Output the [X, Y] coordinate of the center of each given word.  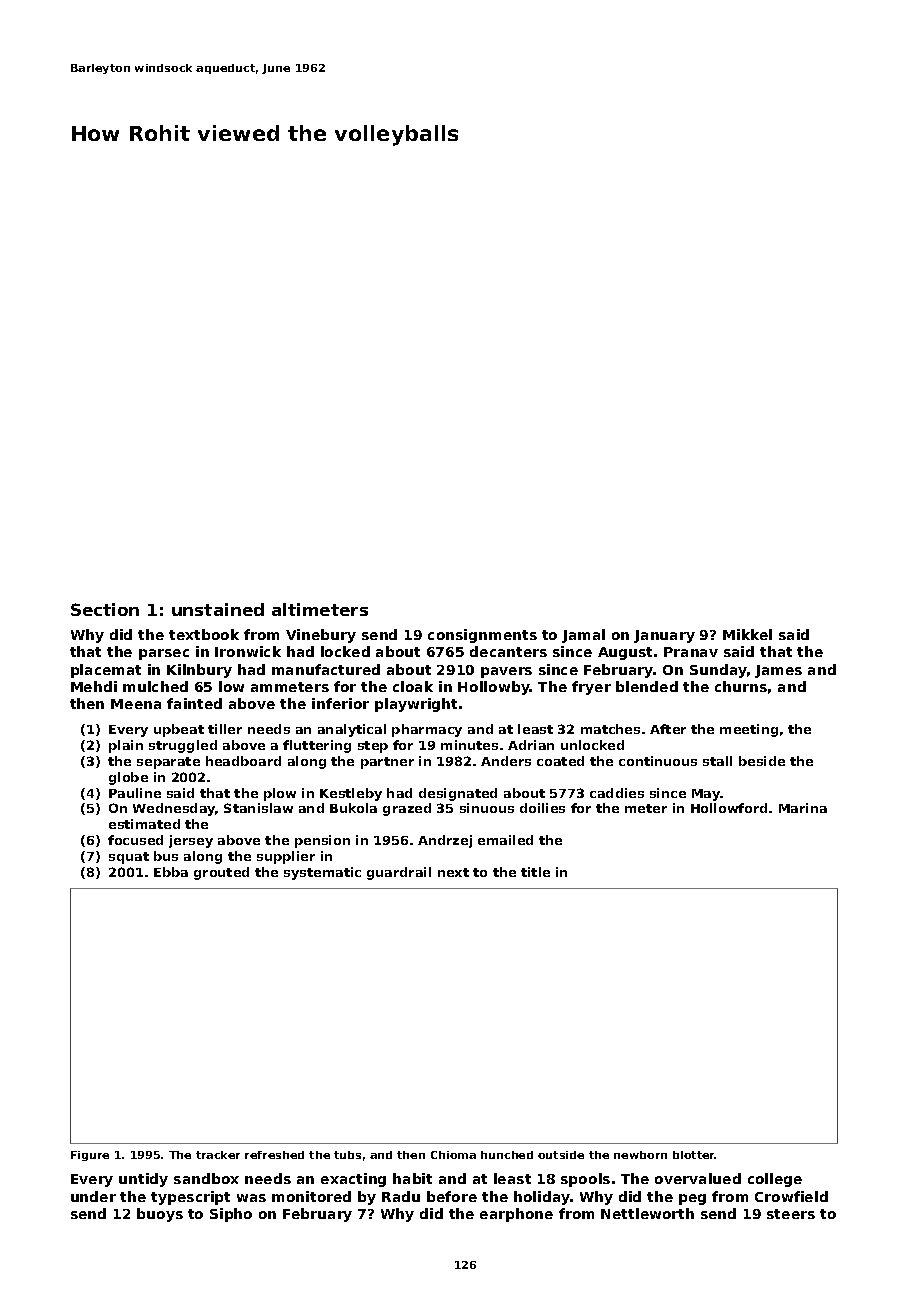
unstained [218, 609]
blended [647, 686]
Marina [803, 808]
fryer [591, 688]
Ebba [171, 872]
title [535, 872]
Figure [90, 1156]
